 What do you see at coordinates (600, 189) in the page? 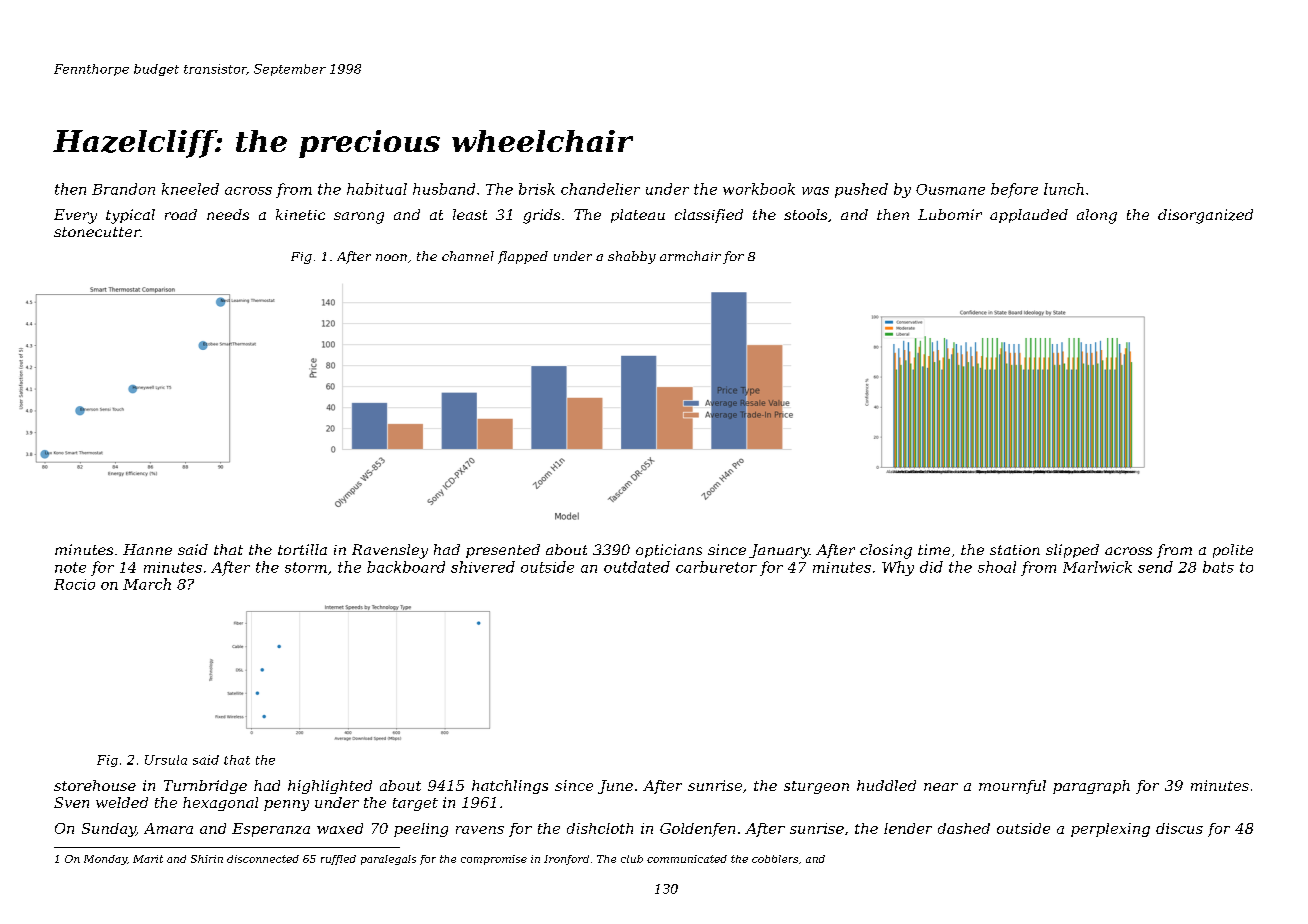
I see `chandelier` at bounding box center [600, 189].
